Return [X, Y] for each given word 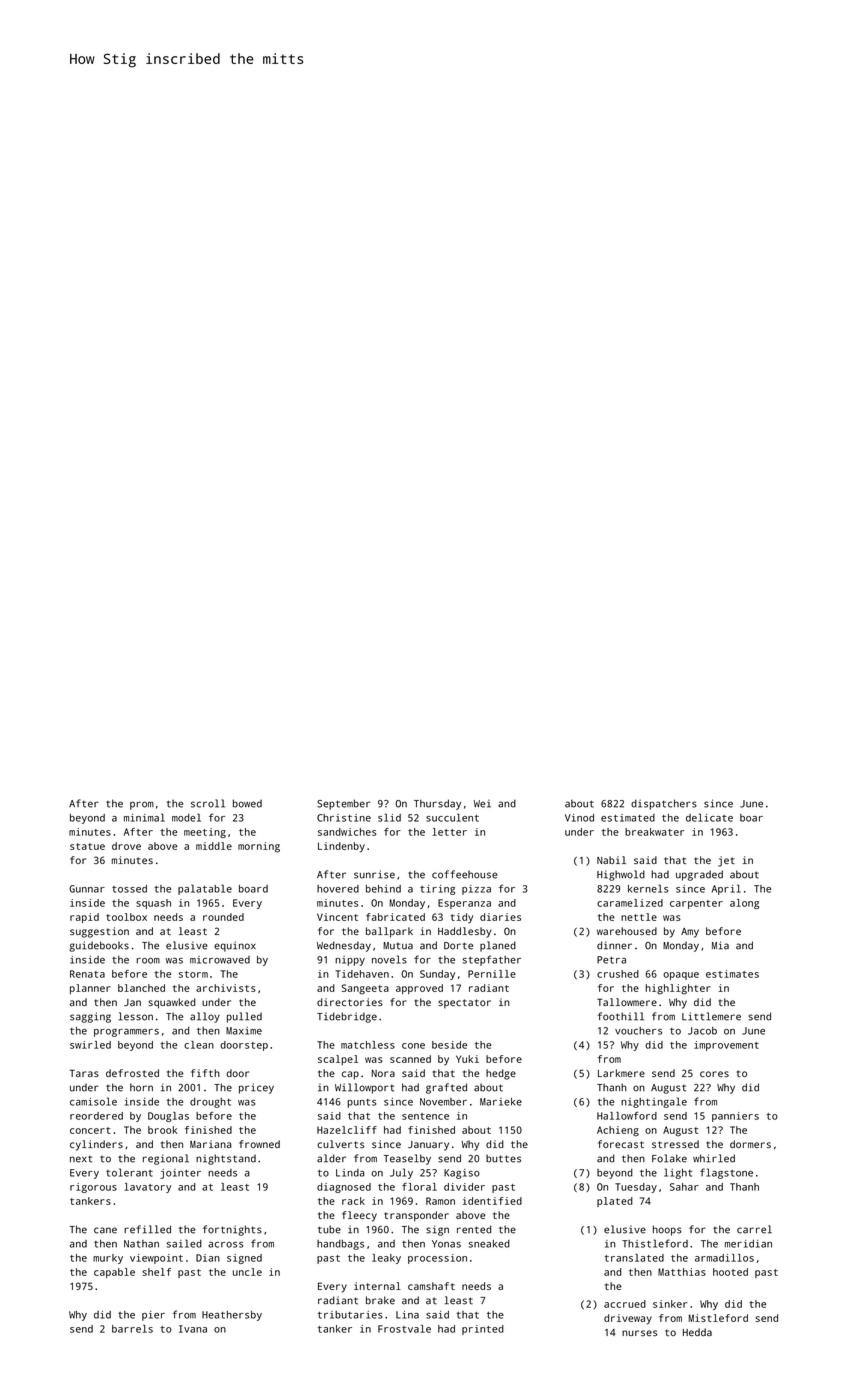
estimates [732, 974]
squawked [171, 1003]
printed [483, 1330]
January [428, 1146]
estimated [628, 818]
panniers [735, 1117]
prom [142, 805]
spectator [464, 1004]
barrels [132, 1329]
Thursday [437, 804]
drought [210, 1103]
